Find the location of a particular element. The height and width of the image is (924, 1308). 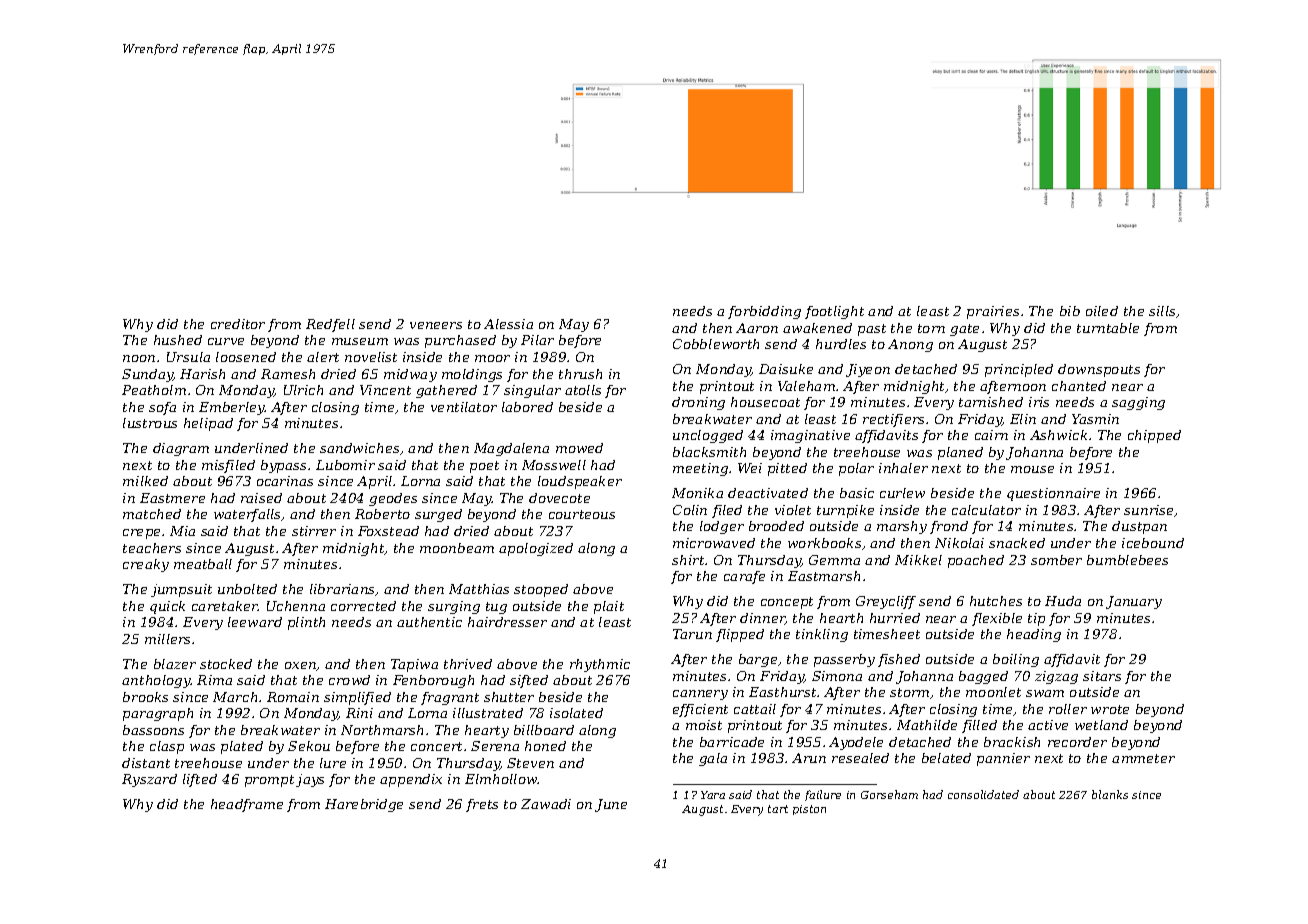

Ramesh is located at coordinates (288, 374).
